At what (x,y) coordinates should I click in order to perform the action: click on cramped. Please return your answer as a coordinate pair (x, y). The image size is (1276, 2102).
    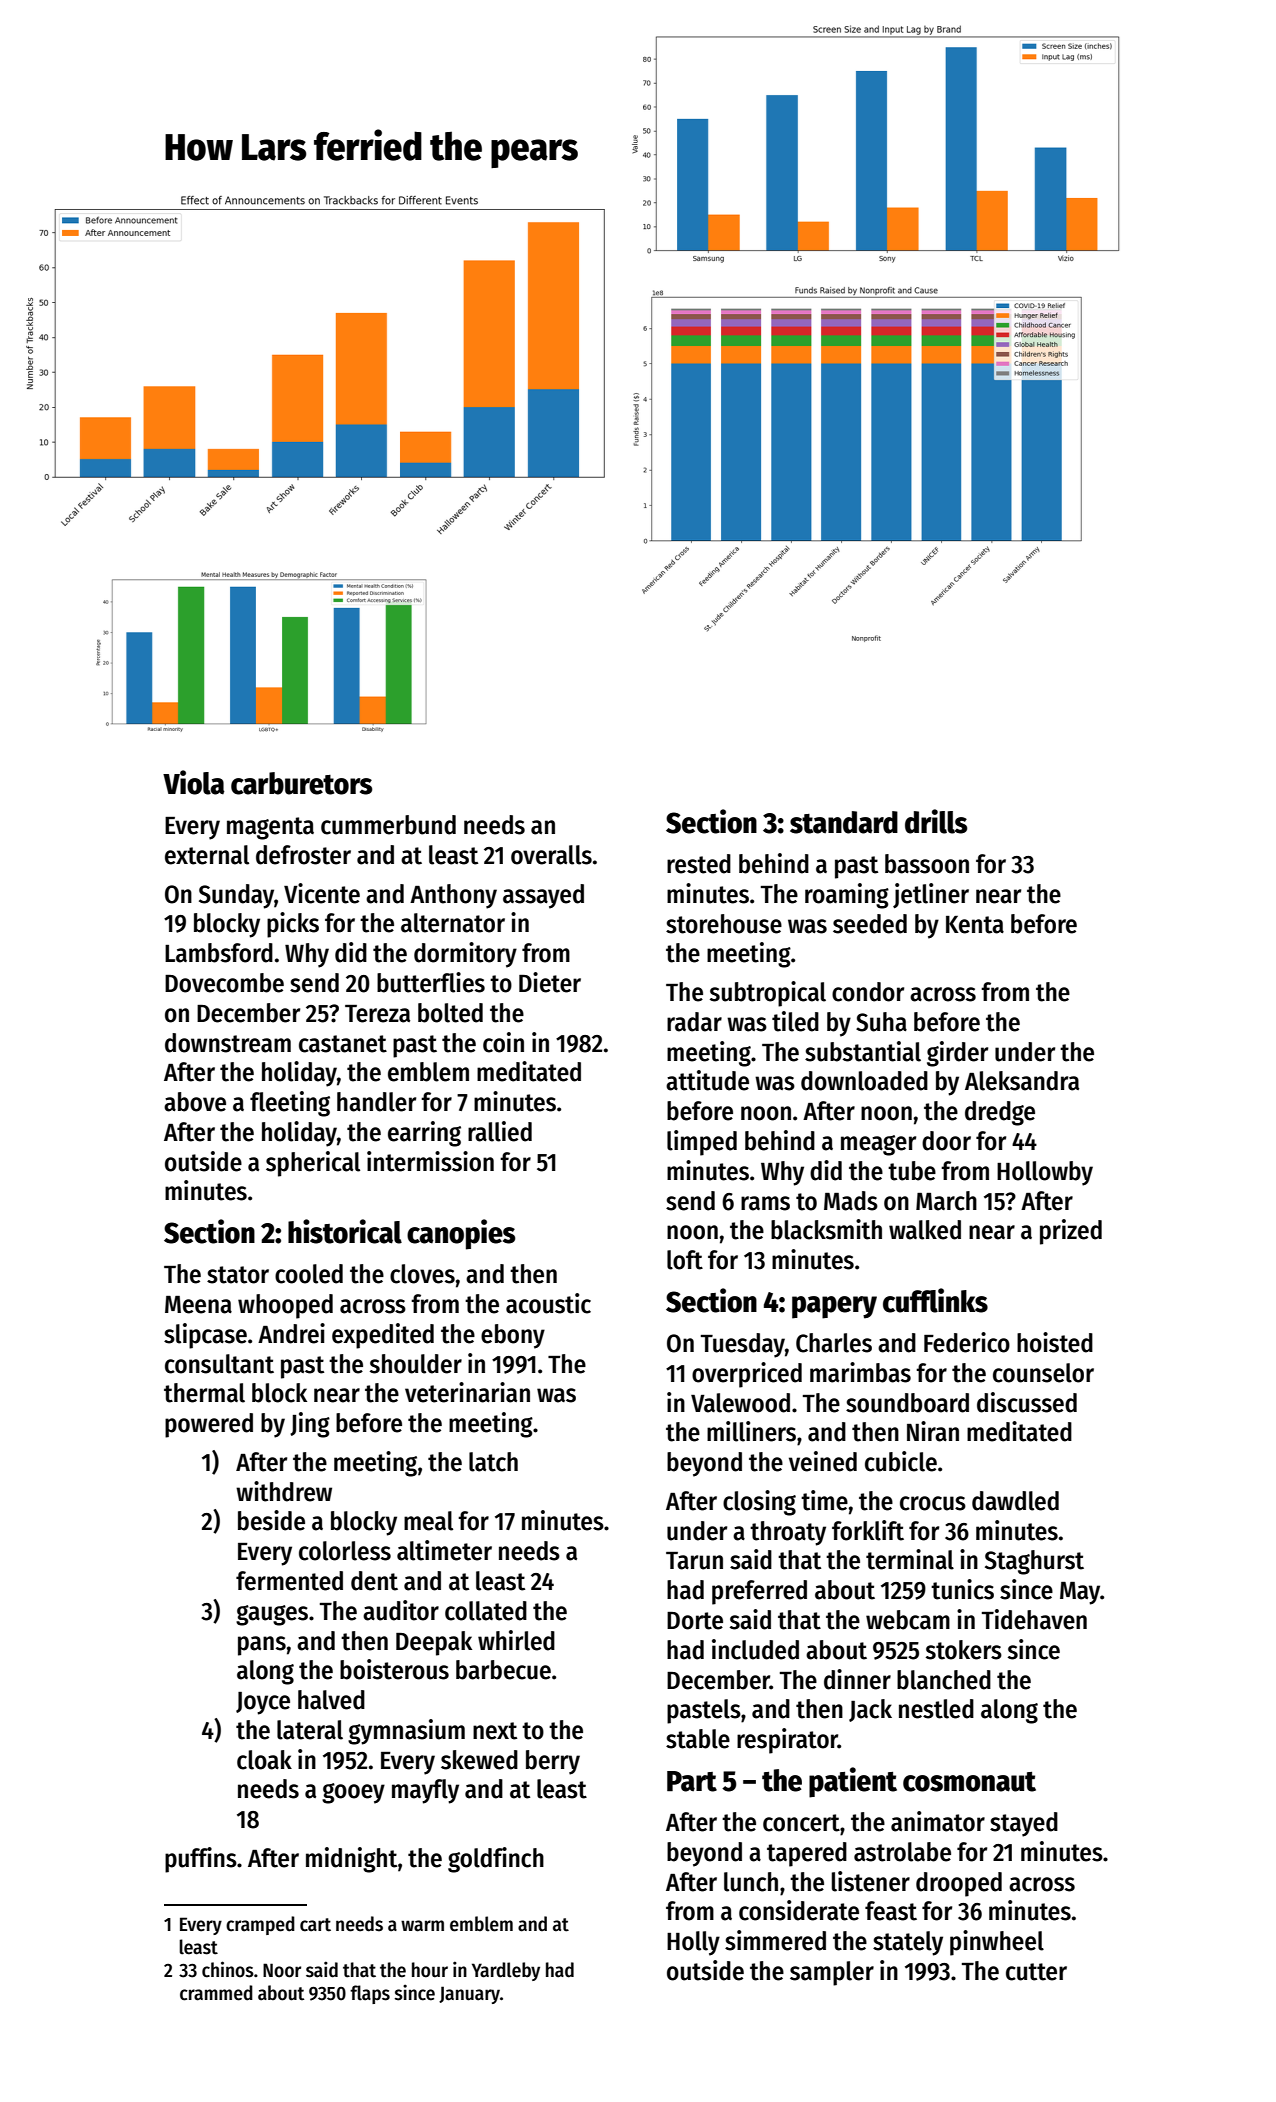
    Looking at the image, I should click on (260, 1925).
